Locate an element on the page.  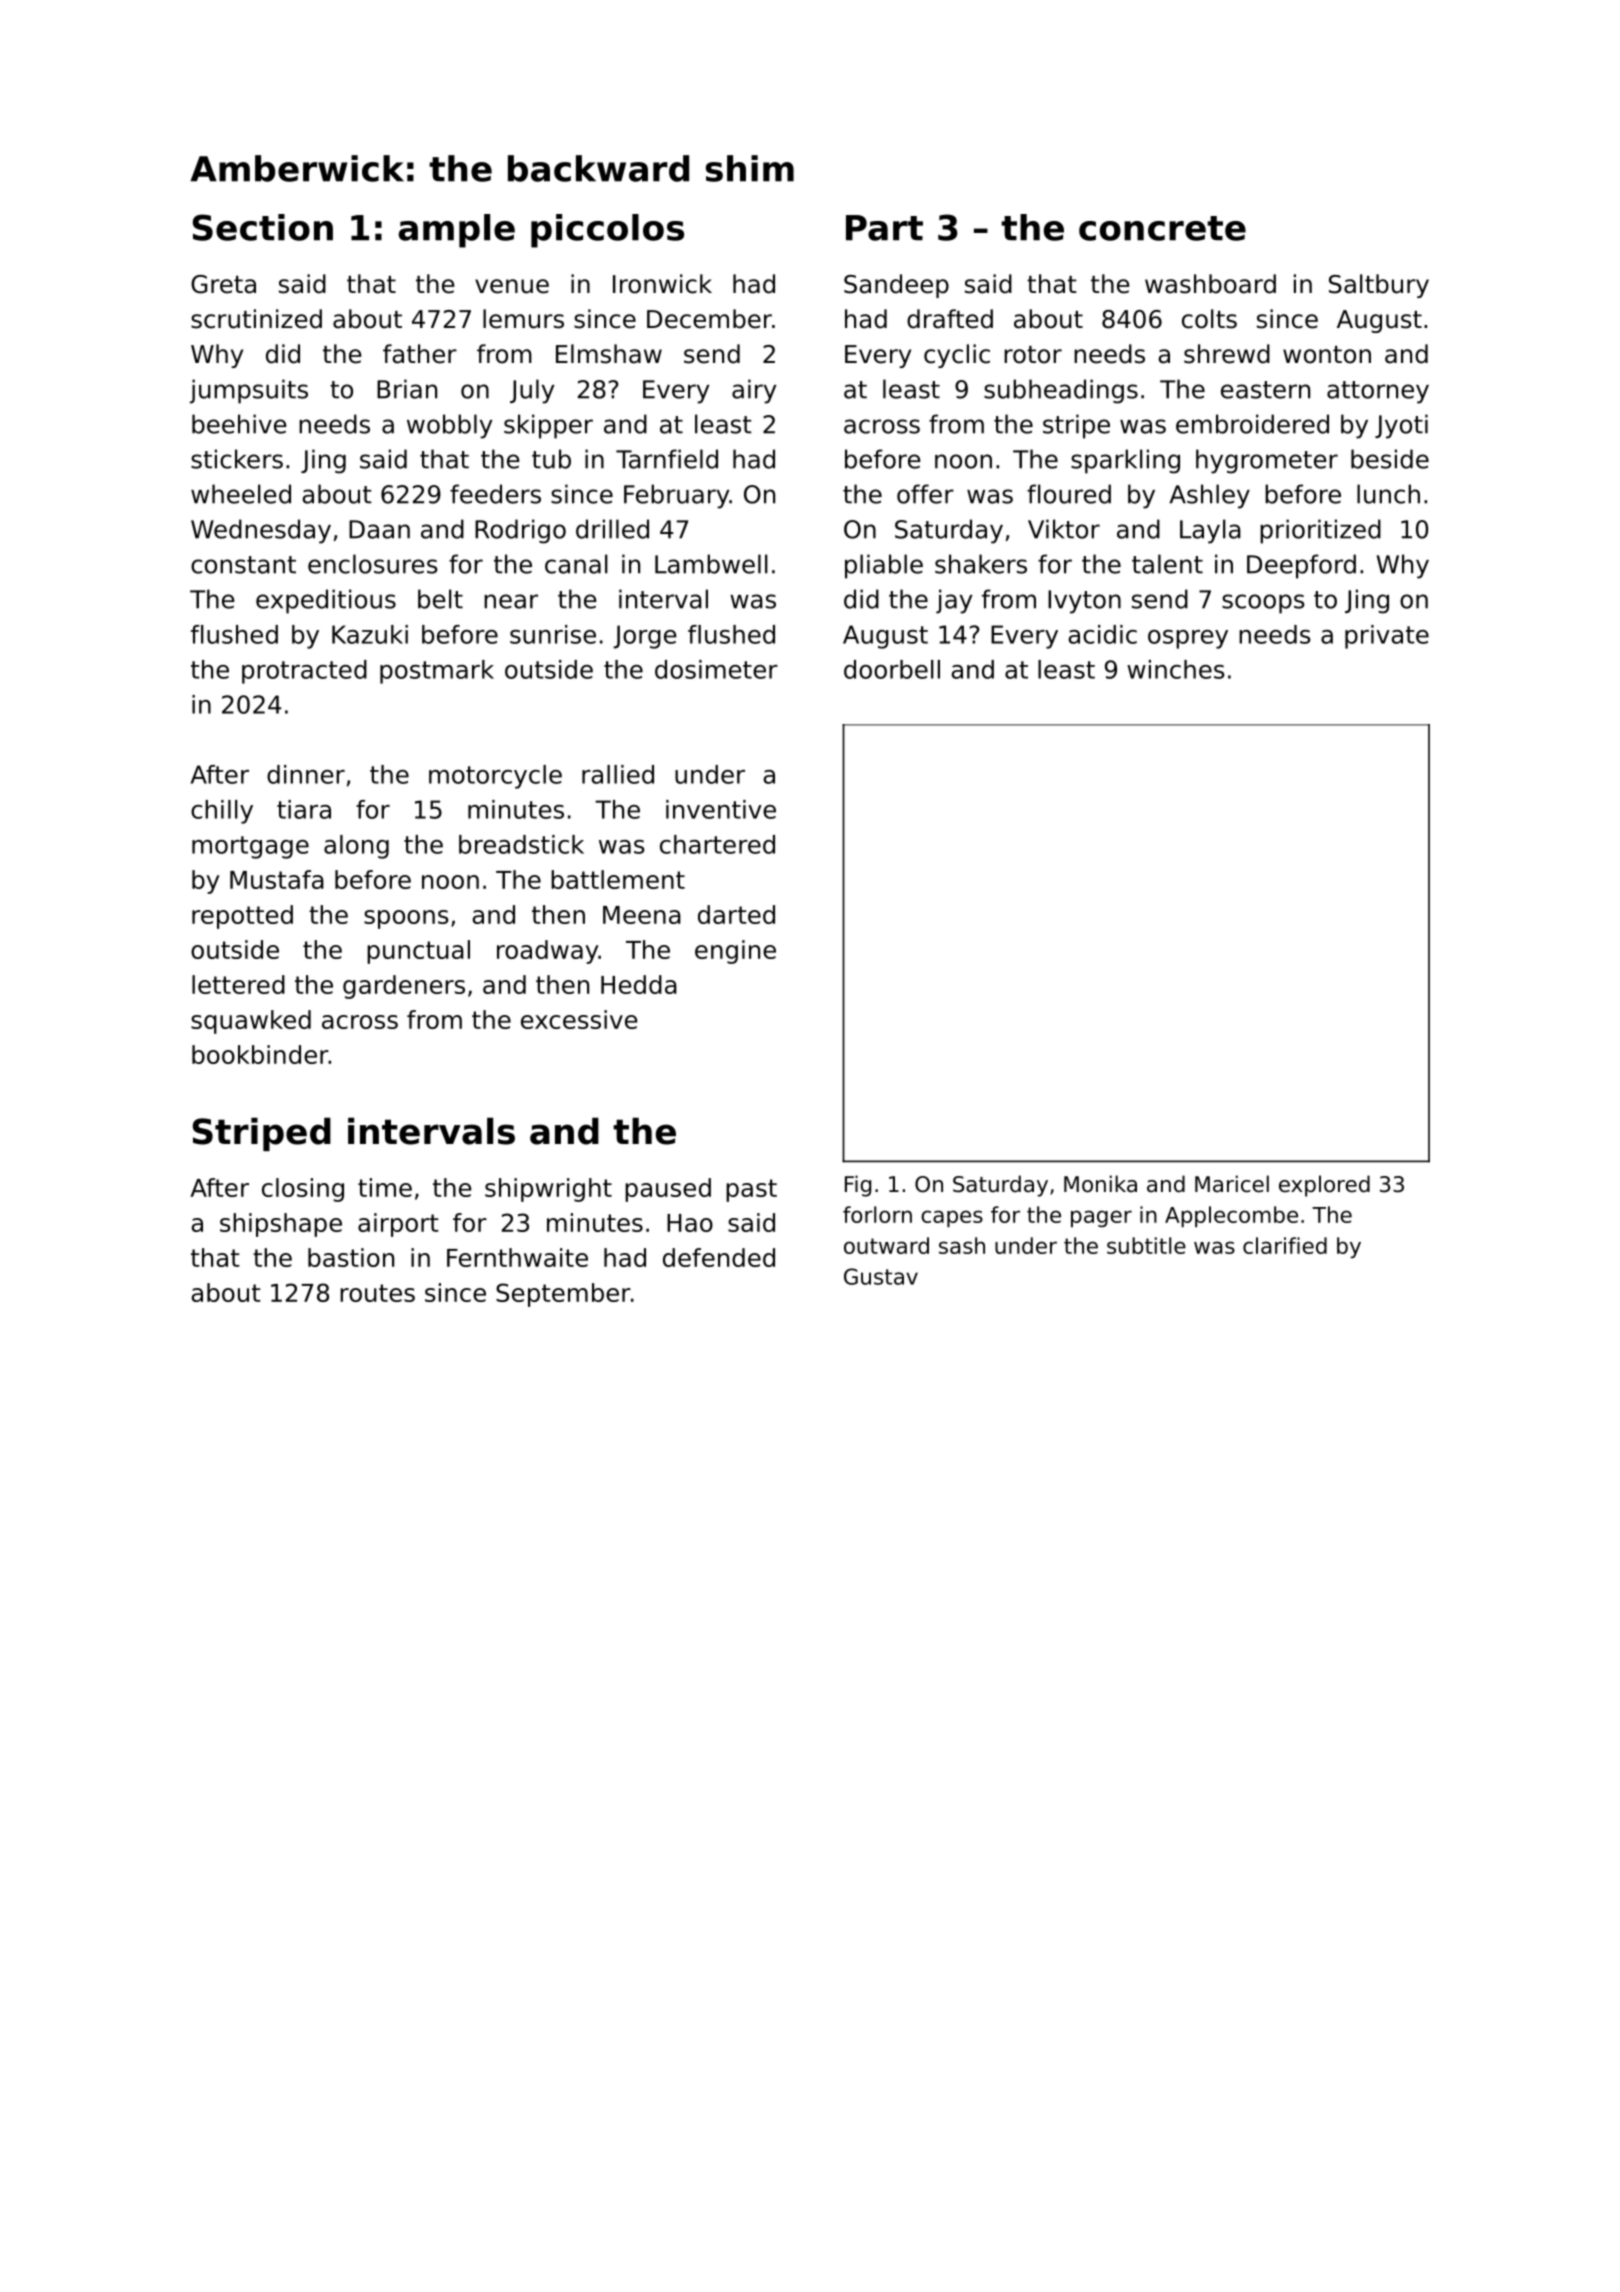
winches is located at coordinates (1176, 669).
